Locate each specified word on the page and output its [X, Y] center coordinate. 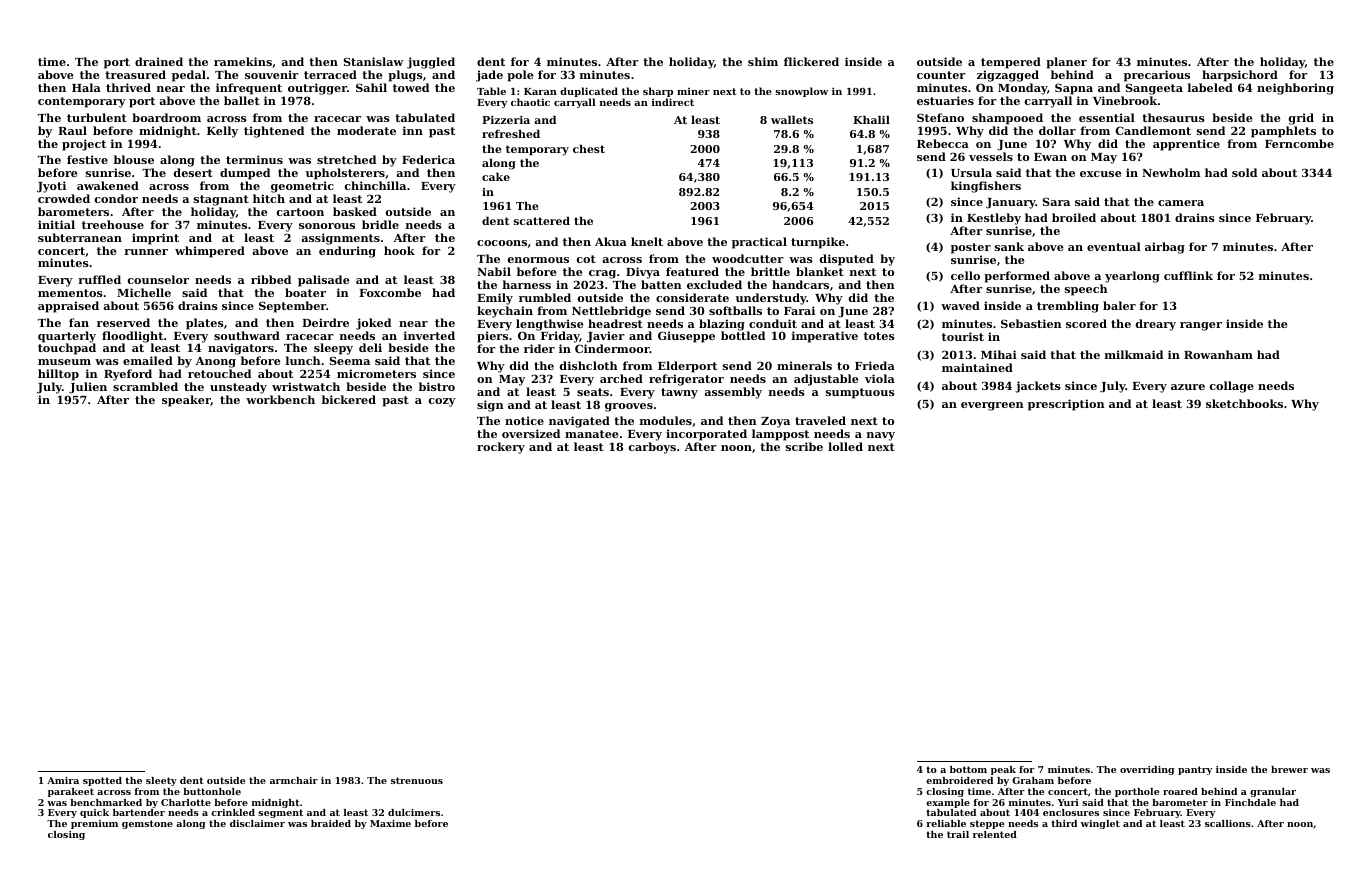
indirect [673, 102]
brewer [1289, 769]
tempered [1011, 63]
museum [64, 362]
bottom [968, 769]
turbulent [97, 117]
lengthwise [549, 325]
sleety [161, 781]
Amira [63, 780]
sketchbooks [1244, 403]
